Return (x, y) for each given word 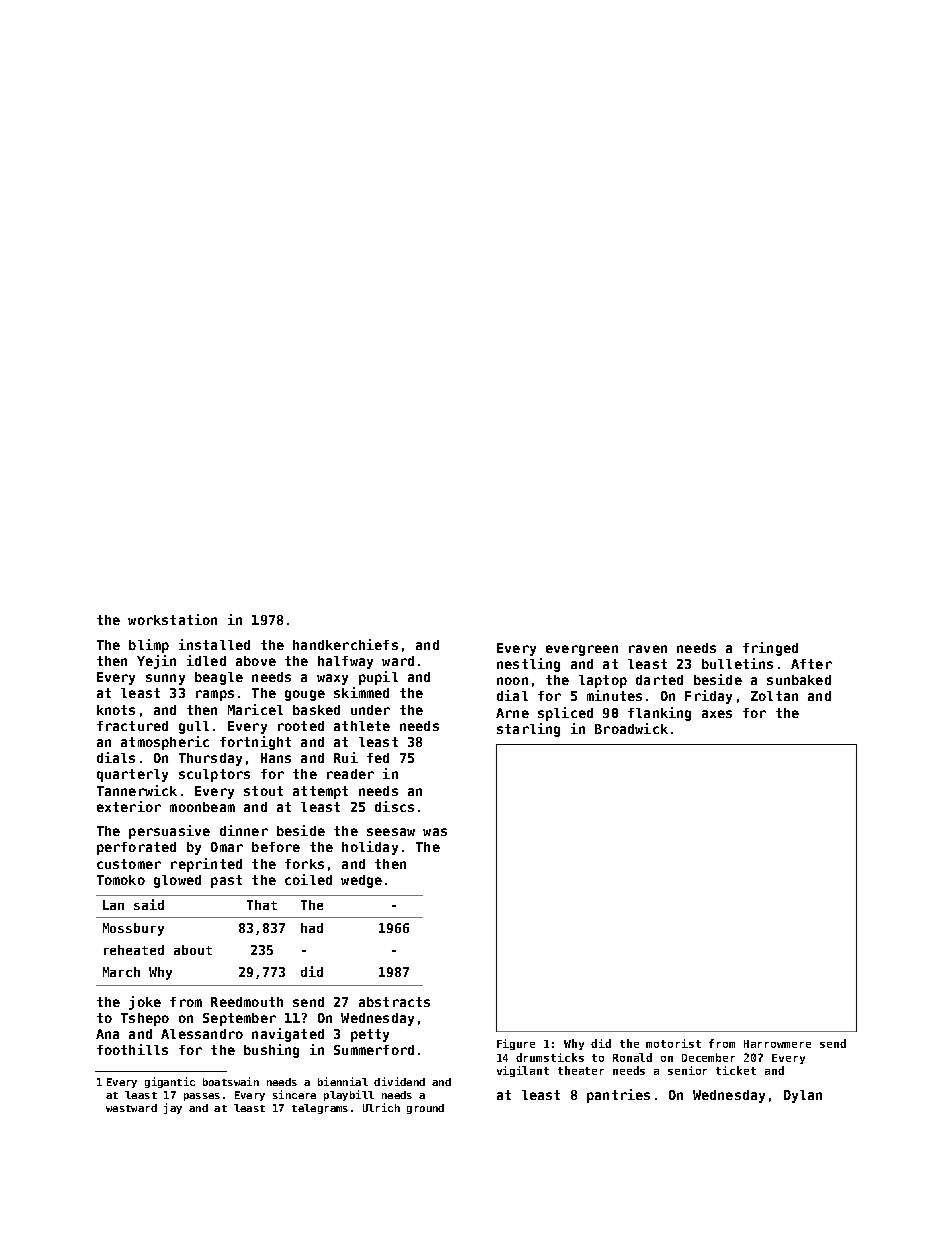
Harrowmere (777, 1044)
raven (648, 649)
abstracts (394, 1002)
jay (173, 1108)
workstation (172, 619)
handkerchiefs (345, 644)
